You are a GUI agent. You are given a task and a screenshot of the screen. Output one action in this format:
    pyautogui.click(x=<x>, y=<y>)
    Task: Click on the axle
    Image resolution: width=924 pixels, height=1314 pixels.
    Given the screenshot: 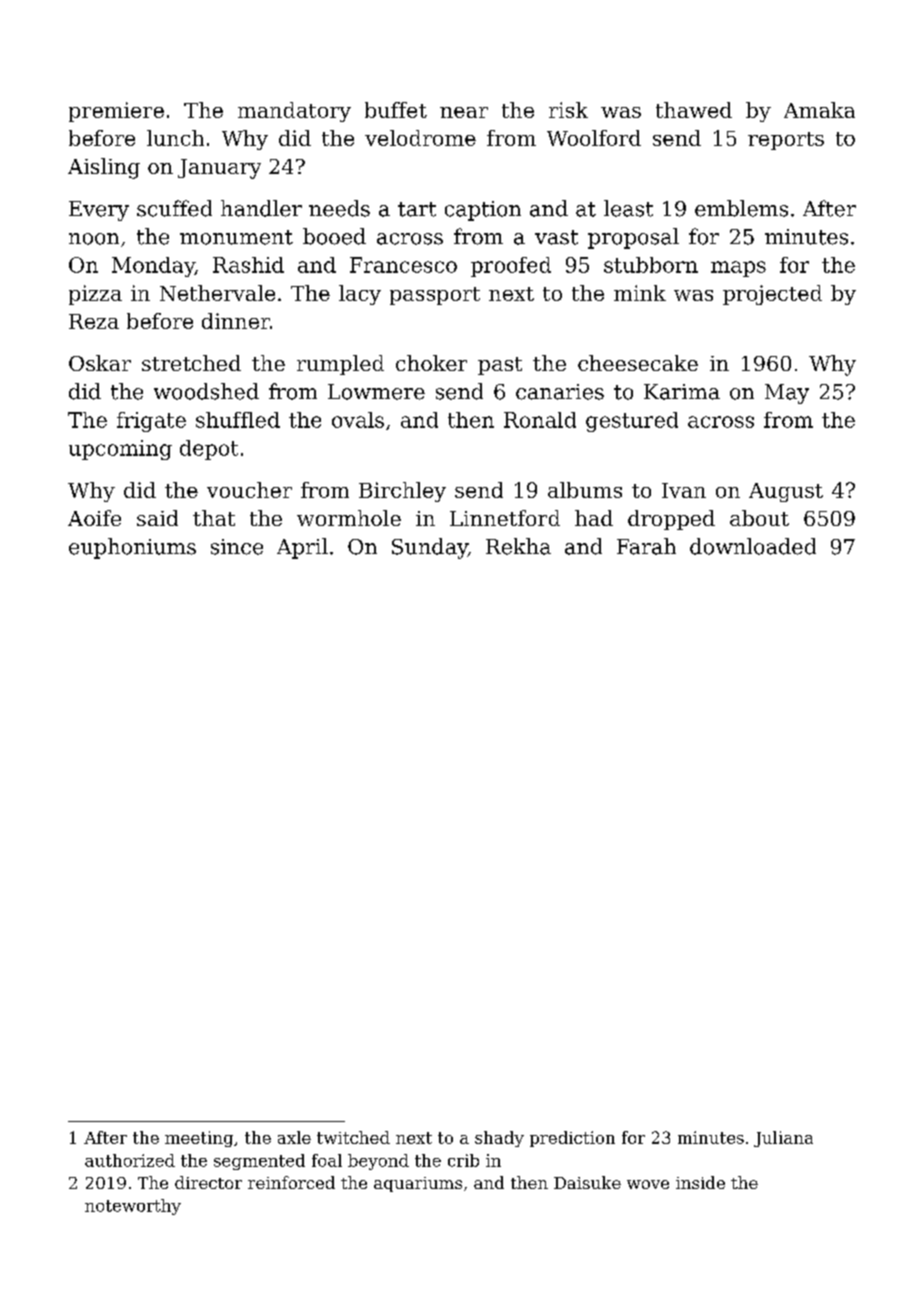 What is the action you would take?
    pyautogui.click(x=294, y=1137)
